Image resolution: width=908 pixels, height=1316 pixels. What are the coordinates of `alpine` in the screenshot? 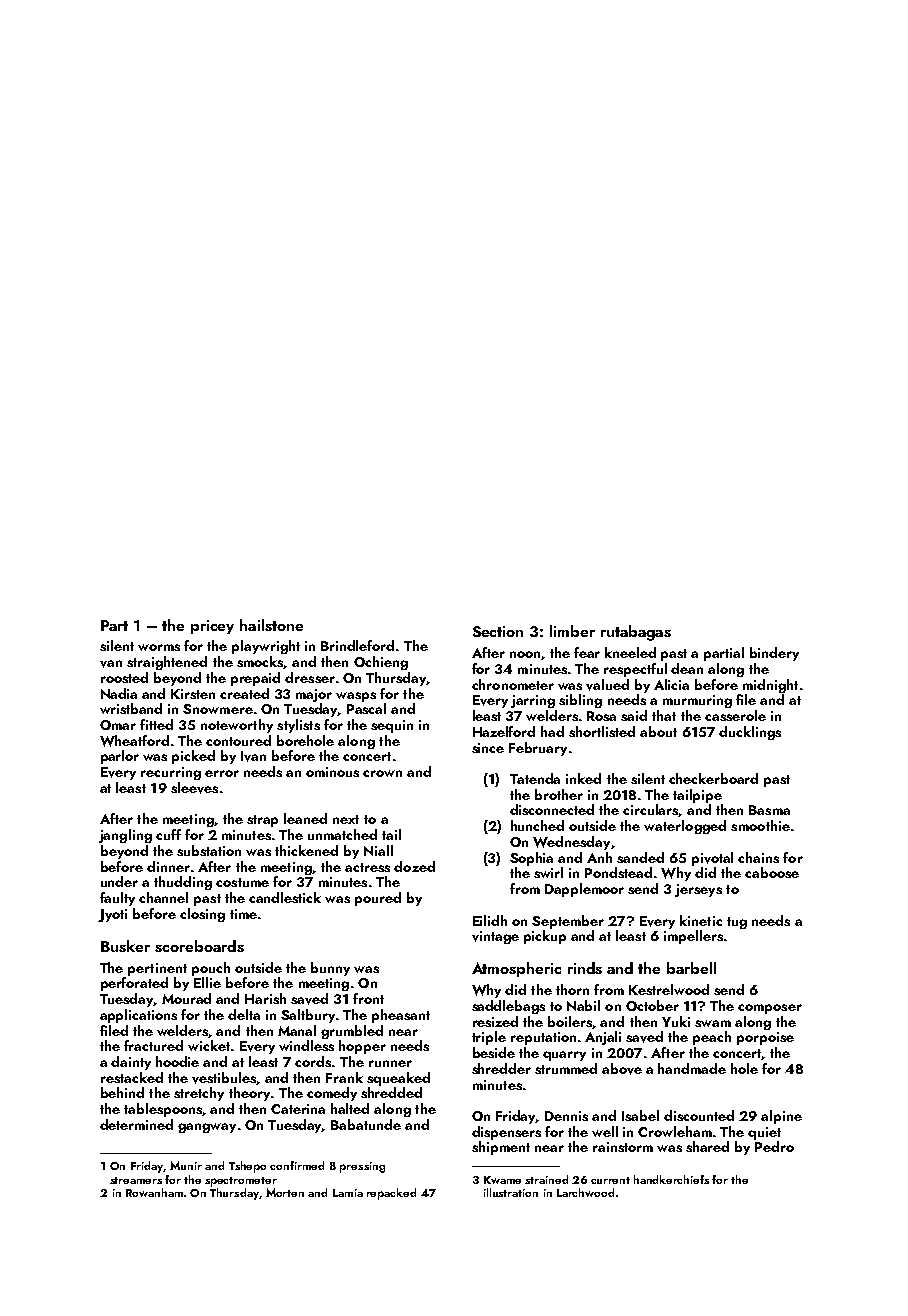 It's located at (781, 1117).
